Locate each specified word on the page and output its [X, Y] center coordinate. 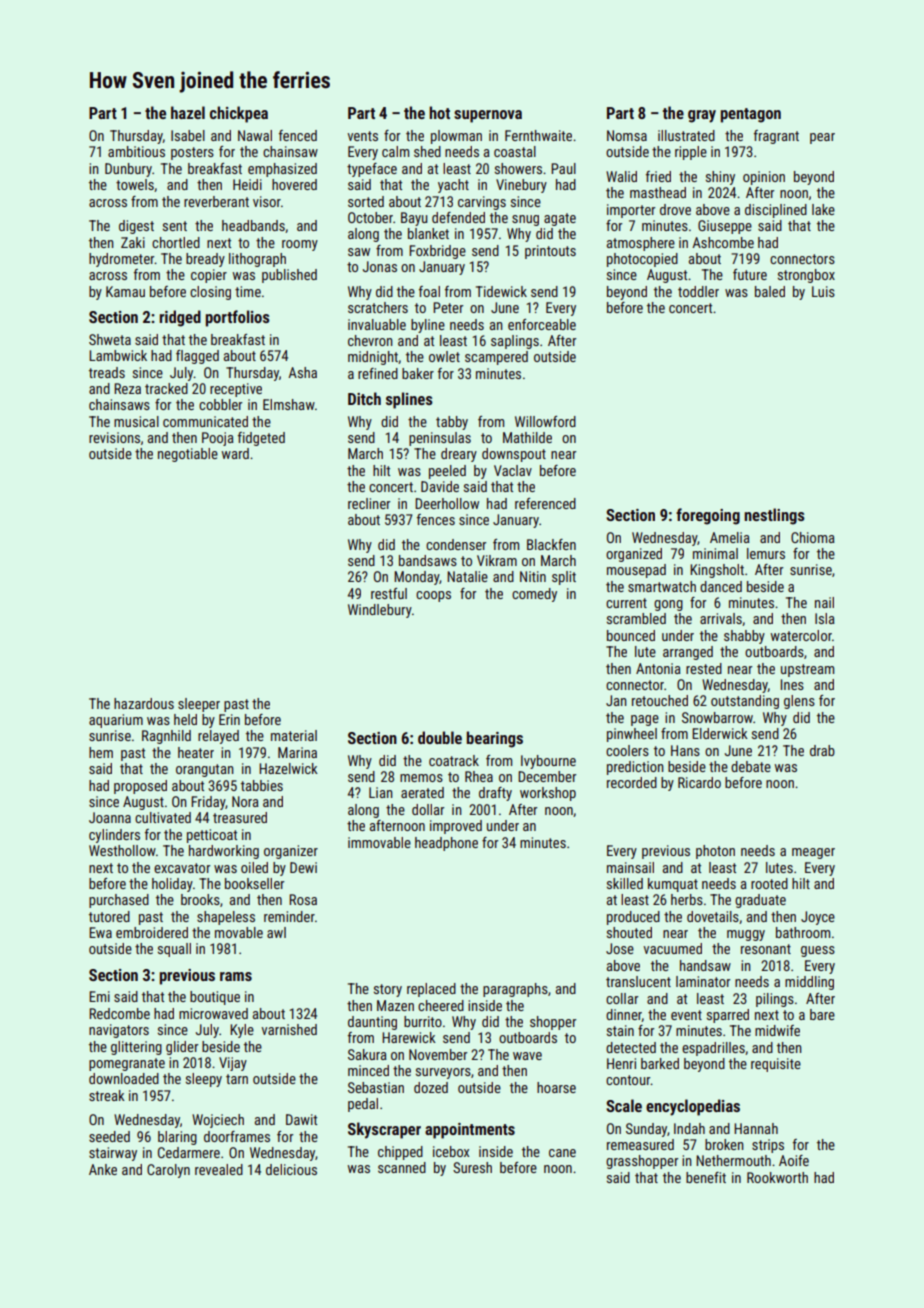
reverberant [216, 201]
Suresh [472, 1167]
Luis [823, 291]
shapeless [226, 918]
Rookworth [777, 1177]
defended [458, 217]
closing [210, 293]
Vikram [497, 560]
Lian [381, 792]
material [294, 735]
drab [822, 750]
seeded [109, 1136]
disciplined [776, 211]
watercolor [801, 635]
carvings [482, 203]
